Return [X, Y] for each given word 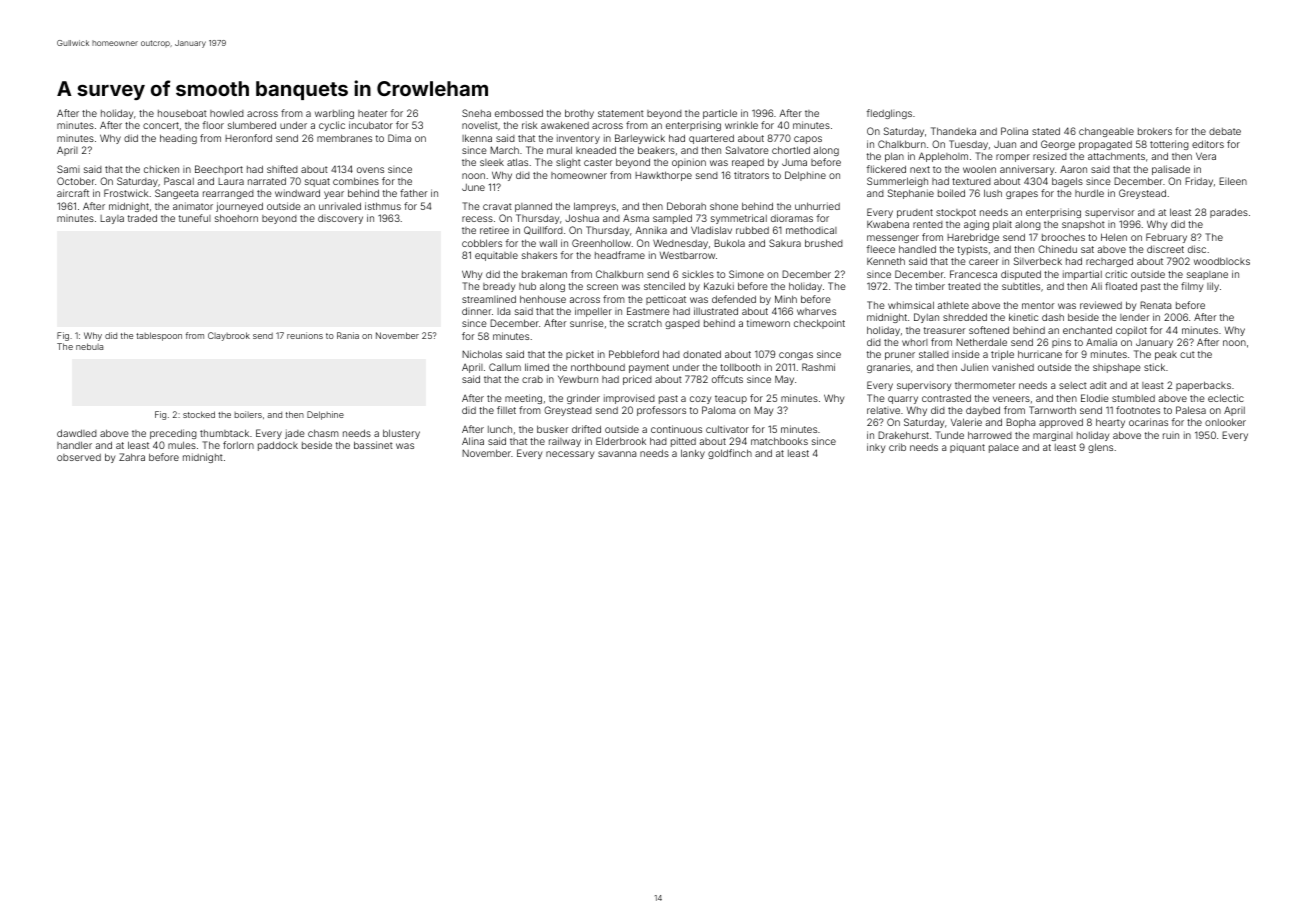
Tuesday [968, 145]
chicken [161, 169]
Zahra [132, 457]
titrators [751, 175]
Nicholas [482, 354]
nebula [89, 346]
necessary [570, 455]
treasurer [944, 330]
